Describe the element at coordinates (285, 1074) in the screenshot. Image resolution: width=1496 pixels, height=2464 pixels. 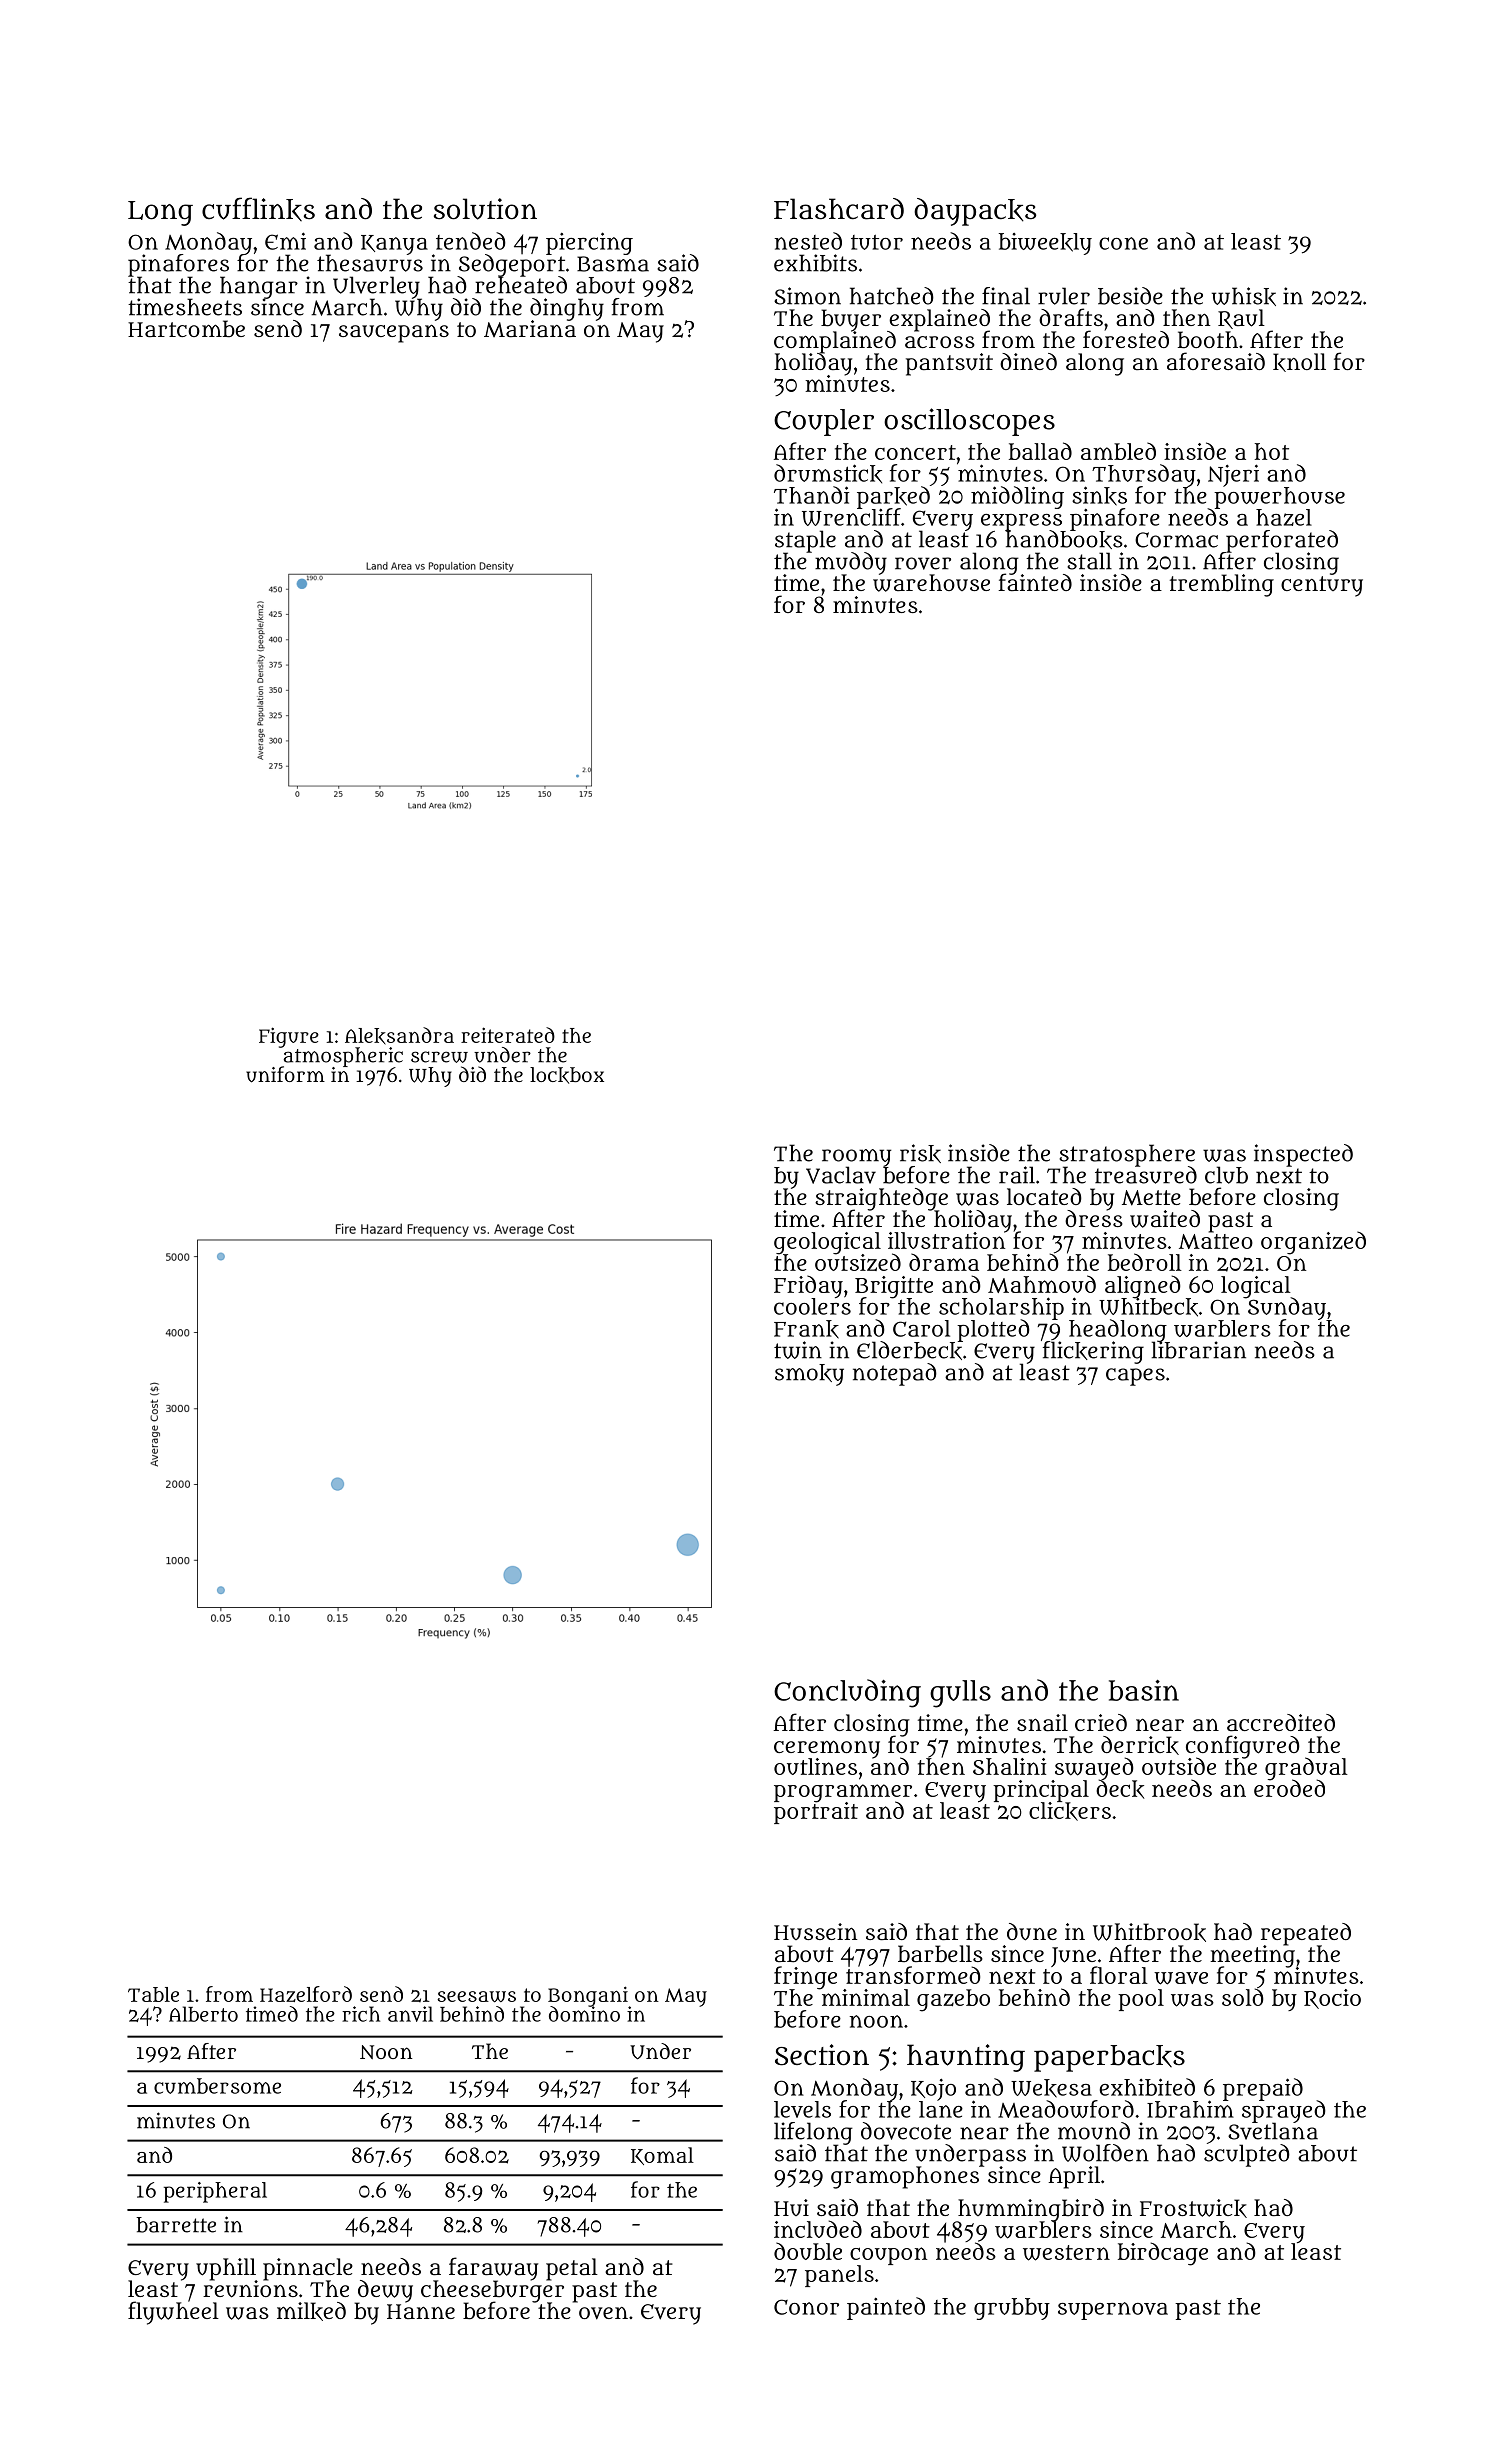
I see `uniform` at that location.
